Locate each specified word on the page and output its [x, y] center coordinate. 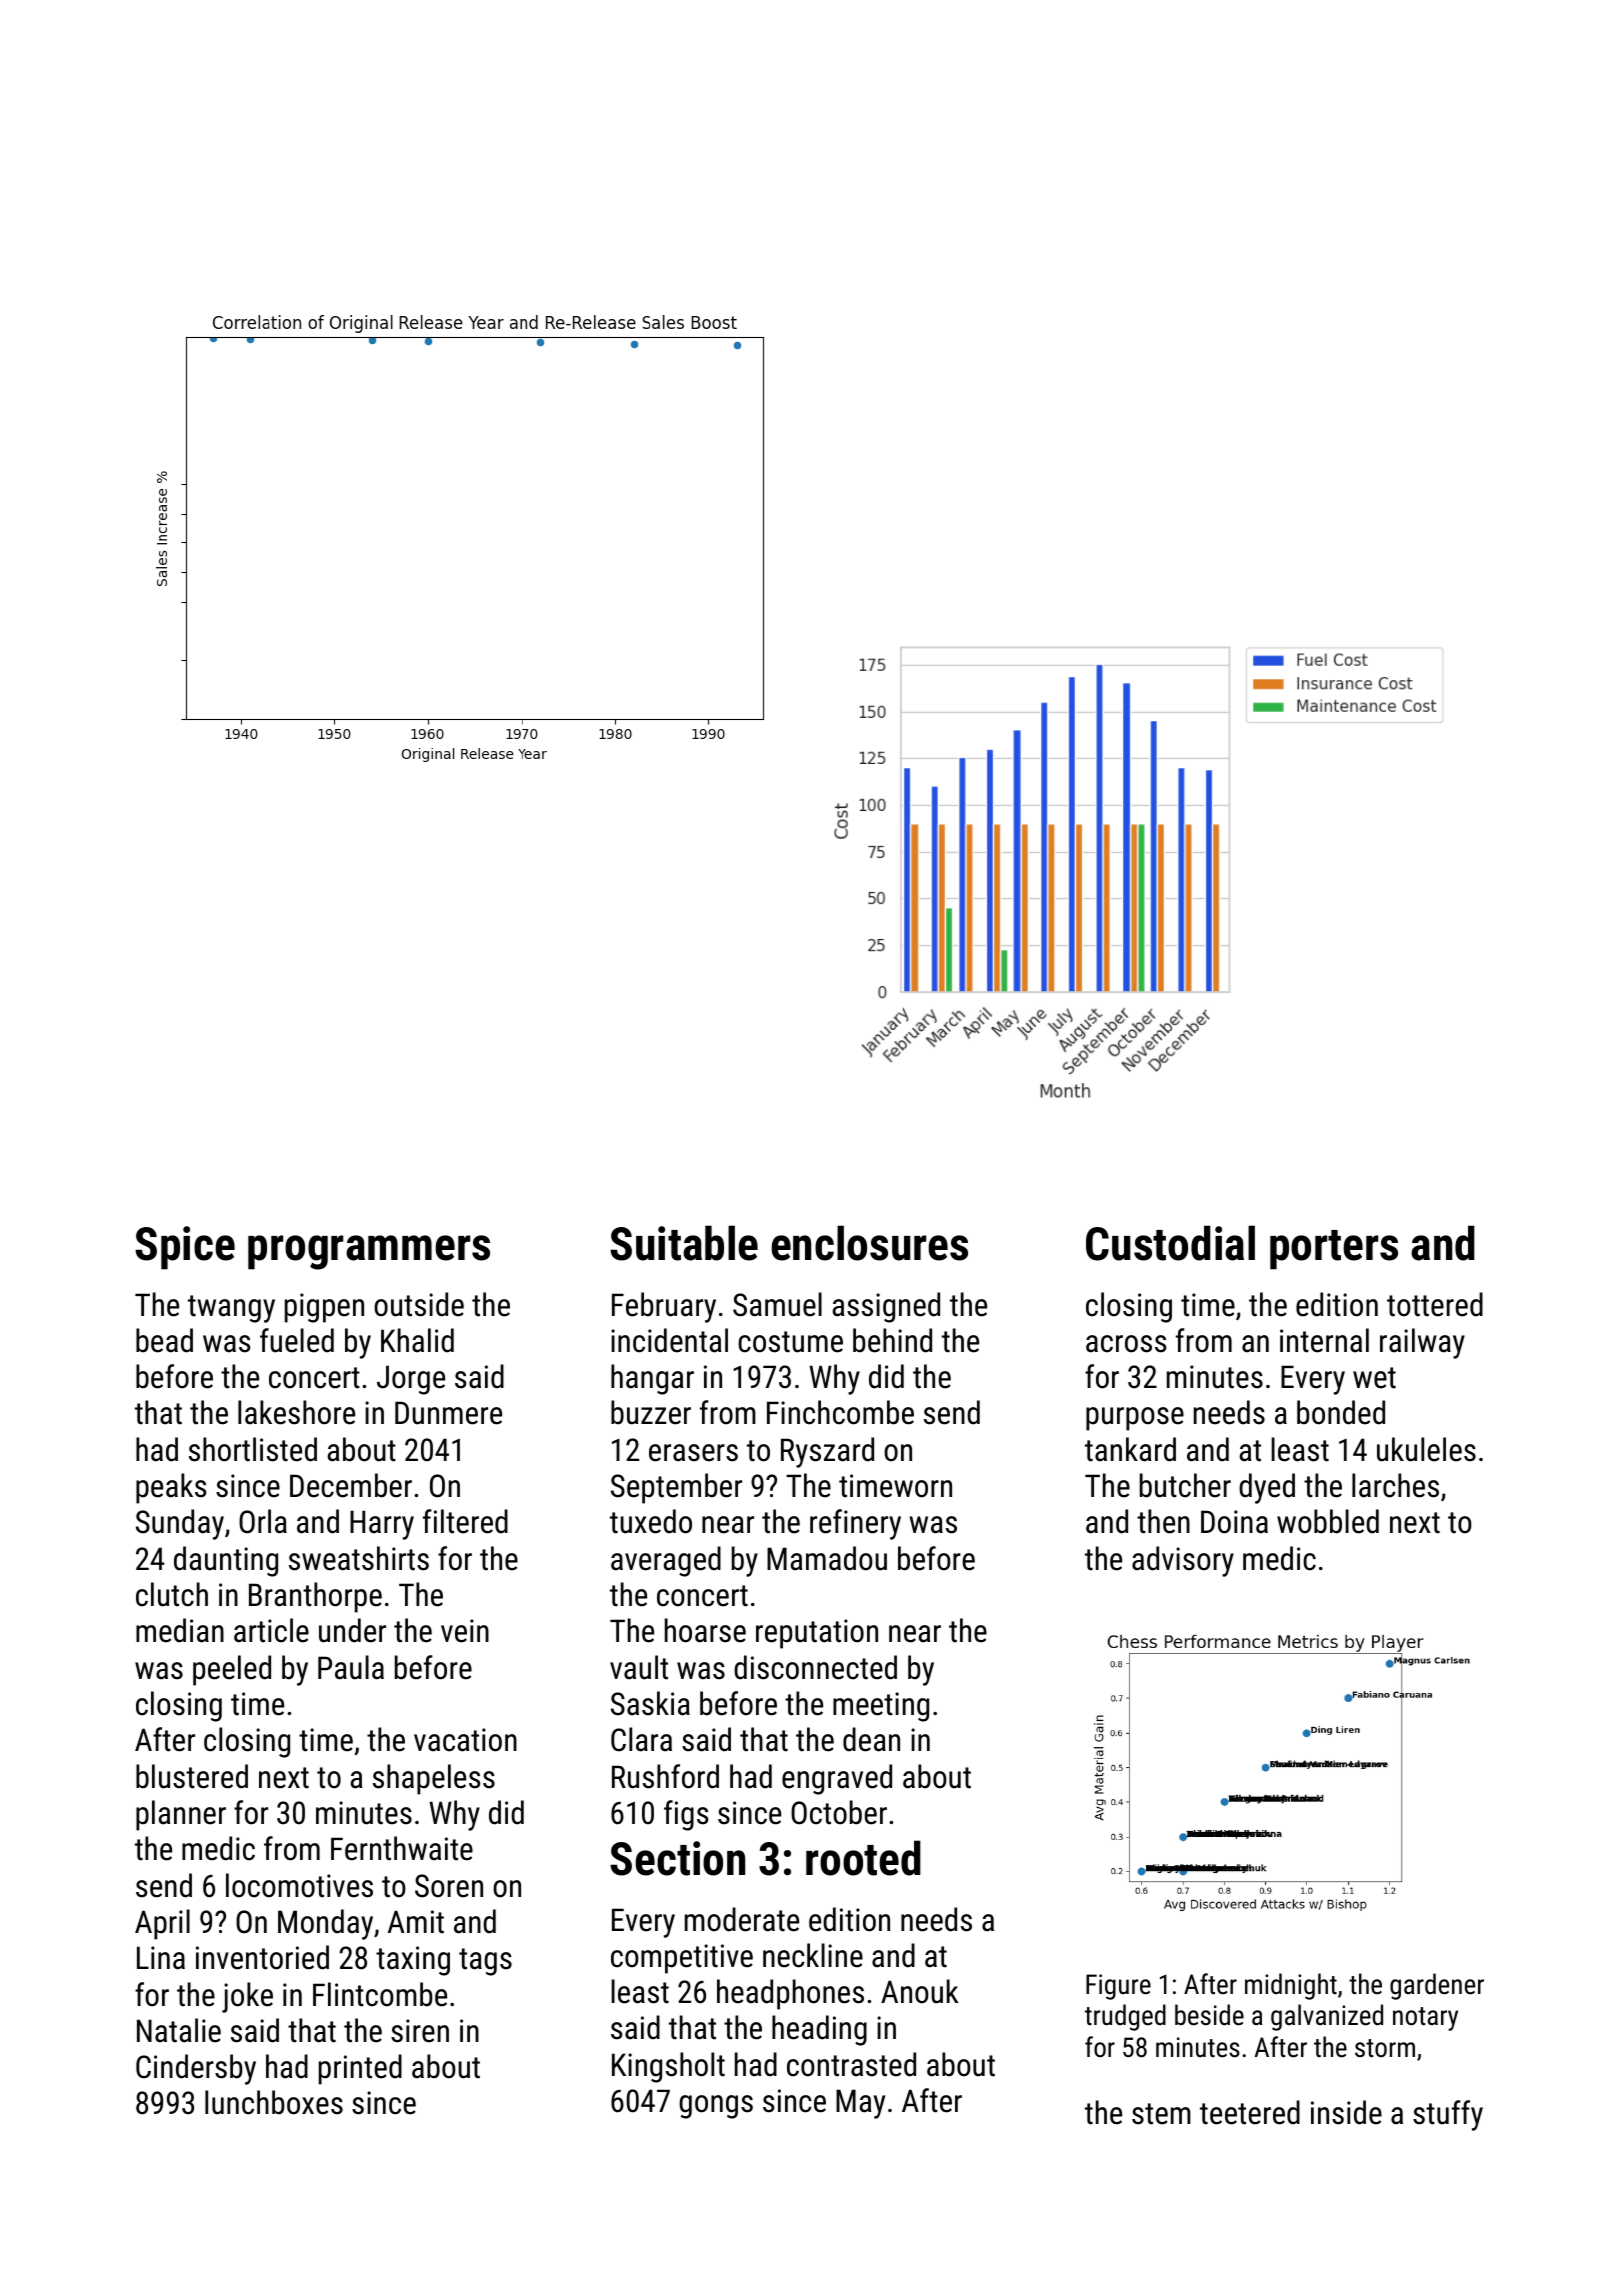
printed [360, 2069]
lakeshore [296, 1412]
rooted [863, 1858]
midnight [1291, 1986]
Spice [185, 1248]
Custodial [1170, 1243]
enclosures [869, 1243]
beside [1209, 2015]
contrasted [851, 2064]
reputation [817, 1634]
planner [181, 1815]
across [1126, 1344]
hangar [652, 1379]
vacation [465, 1740]
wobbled [1328, 1521]
